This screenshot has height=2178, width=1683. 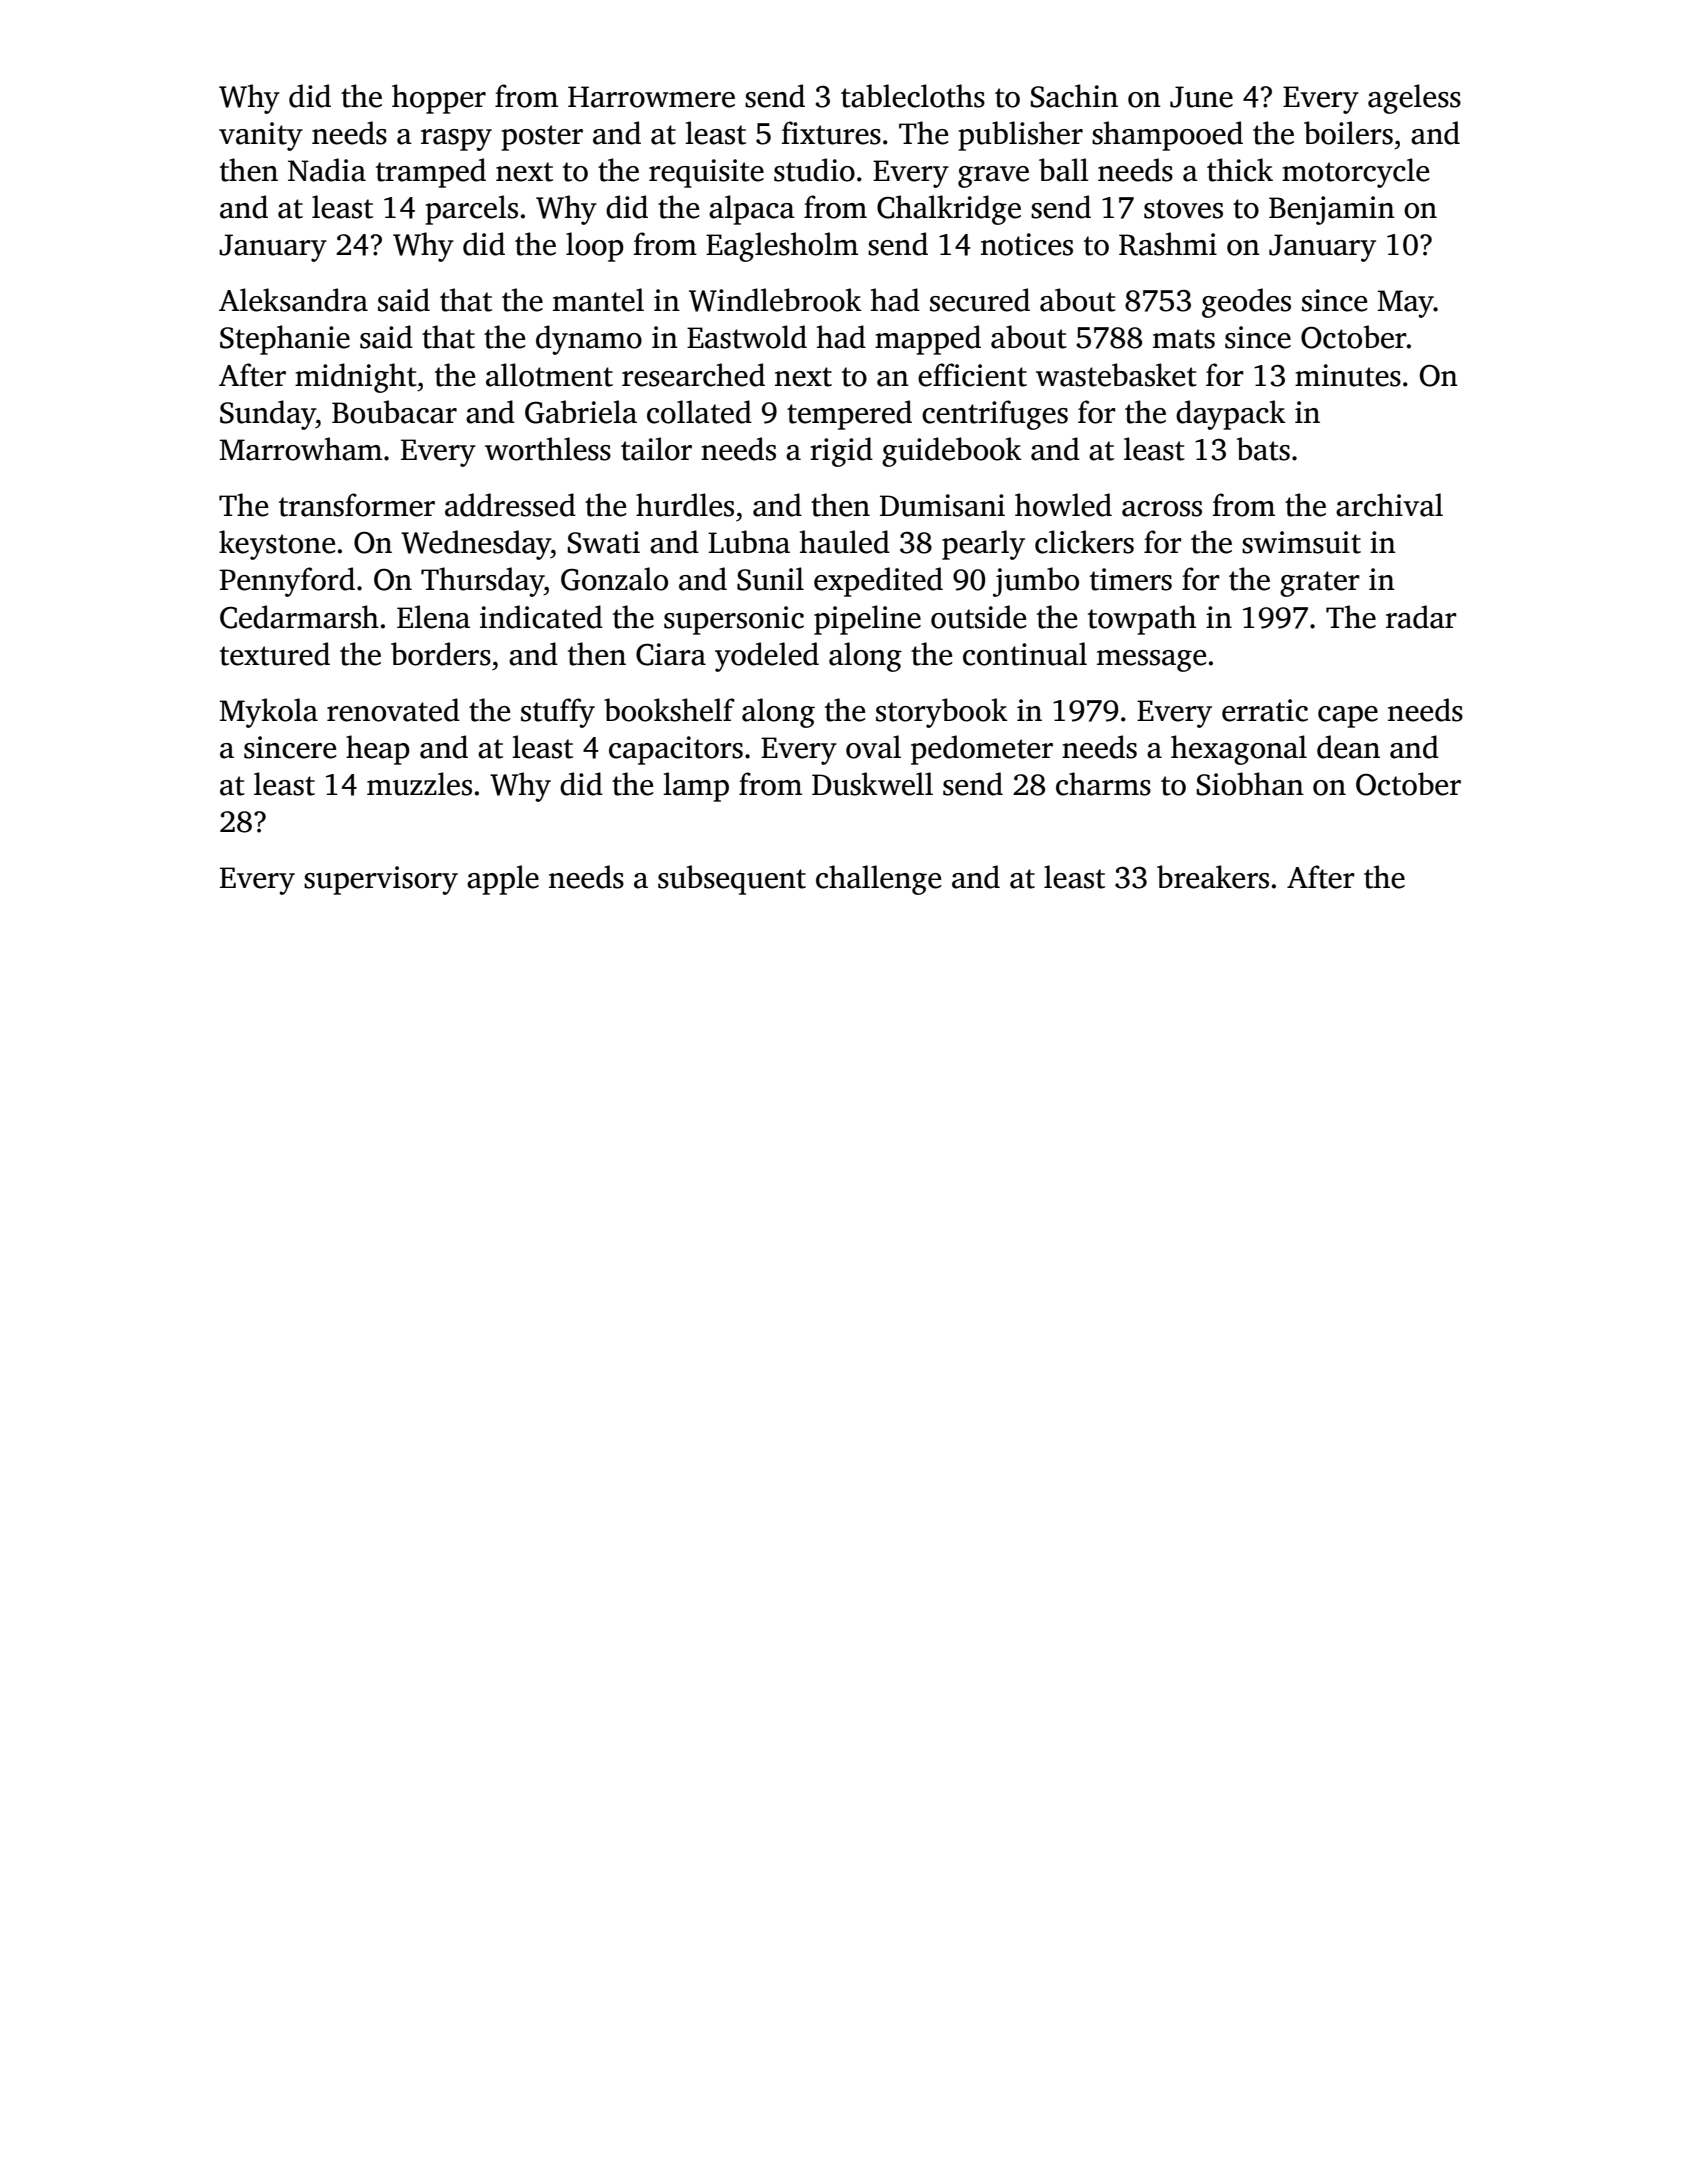 I want to click on erratic, so click(x=1265, y=710).
